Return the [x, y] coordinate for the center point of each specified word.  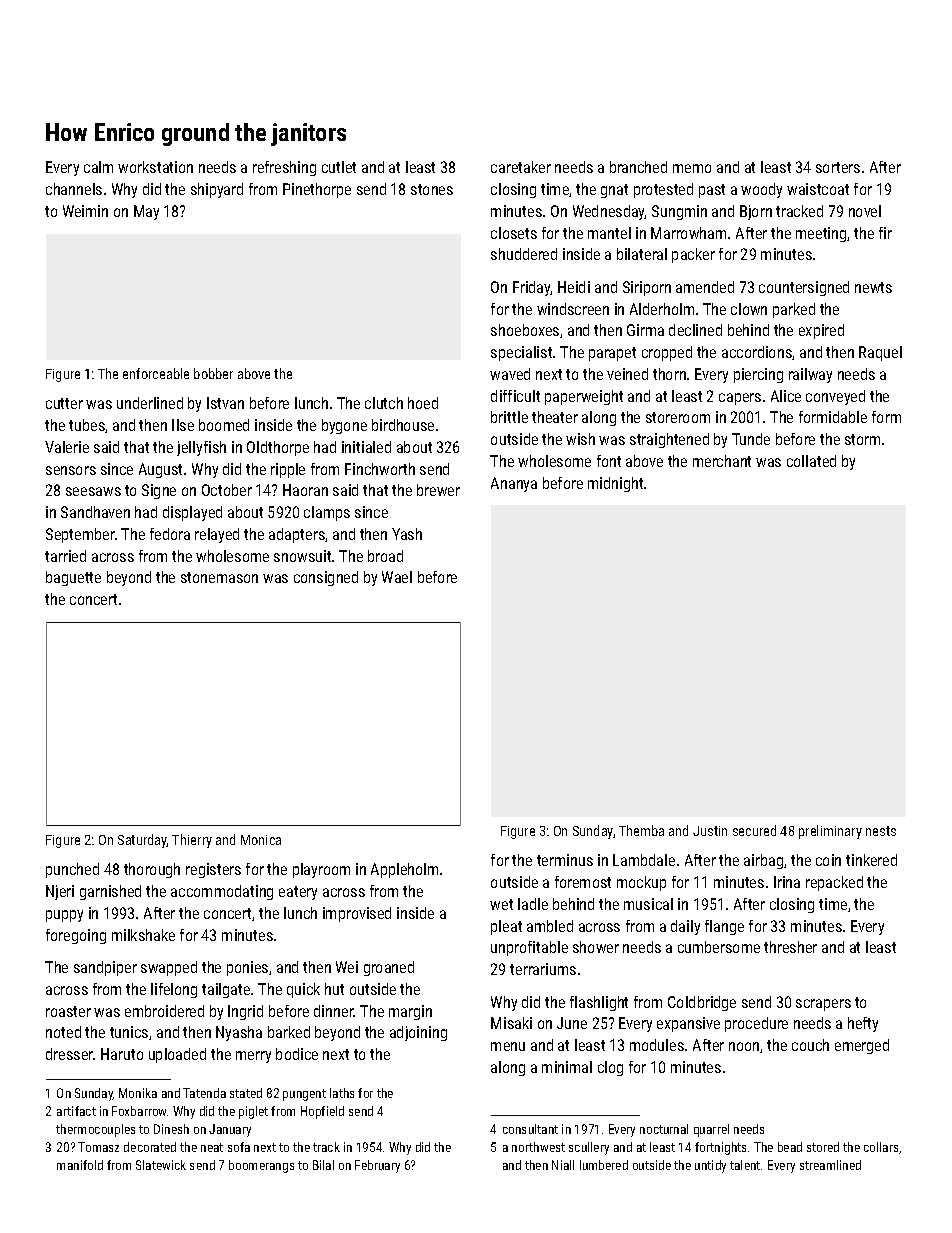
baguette [73, 578]
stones [432, 189]
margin [410, 1012]
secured [754, 830]
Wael [397, 577]
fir [885, 233]
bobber [213, 373]
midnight [615, 484]
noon [744, 1046]
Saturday [142, 841]
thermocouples [95, 1130]
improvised [357, 914]
